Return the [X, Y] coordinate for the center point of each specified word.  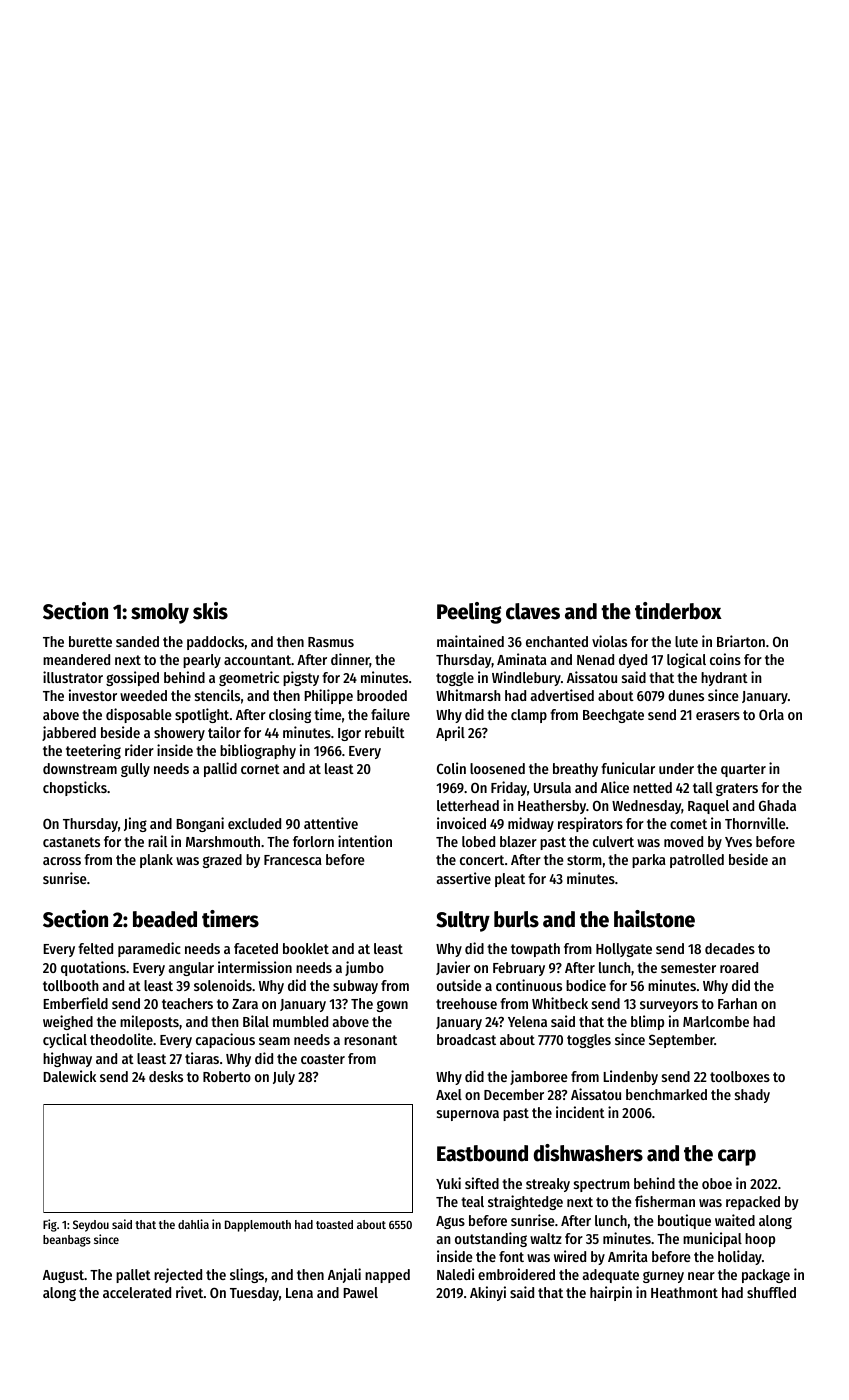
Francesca [293, 860]
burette [90, 641]
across [62, 861]
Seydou [91, 1226]
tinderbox [678, 611]
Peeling [469, 613]
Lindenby [630, 1077]
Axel [449, 1094]
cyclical [65, 1040]
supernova [468, 1115]
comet [688, 824]
